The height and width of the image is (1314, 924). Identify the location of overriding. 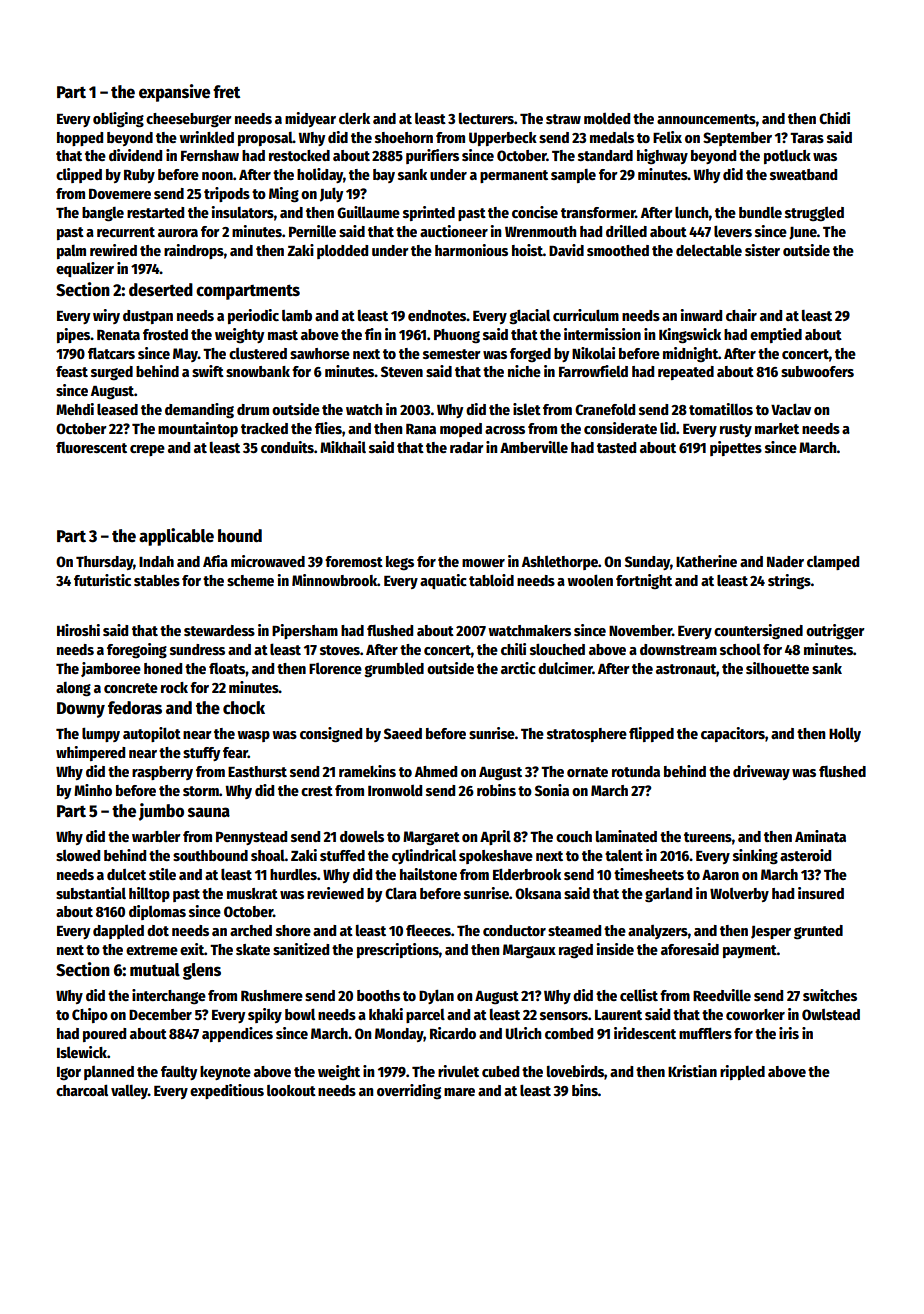
(409, 1092).
